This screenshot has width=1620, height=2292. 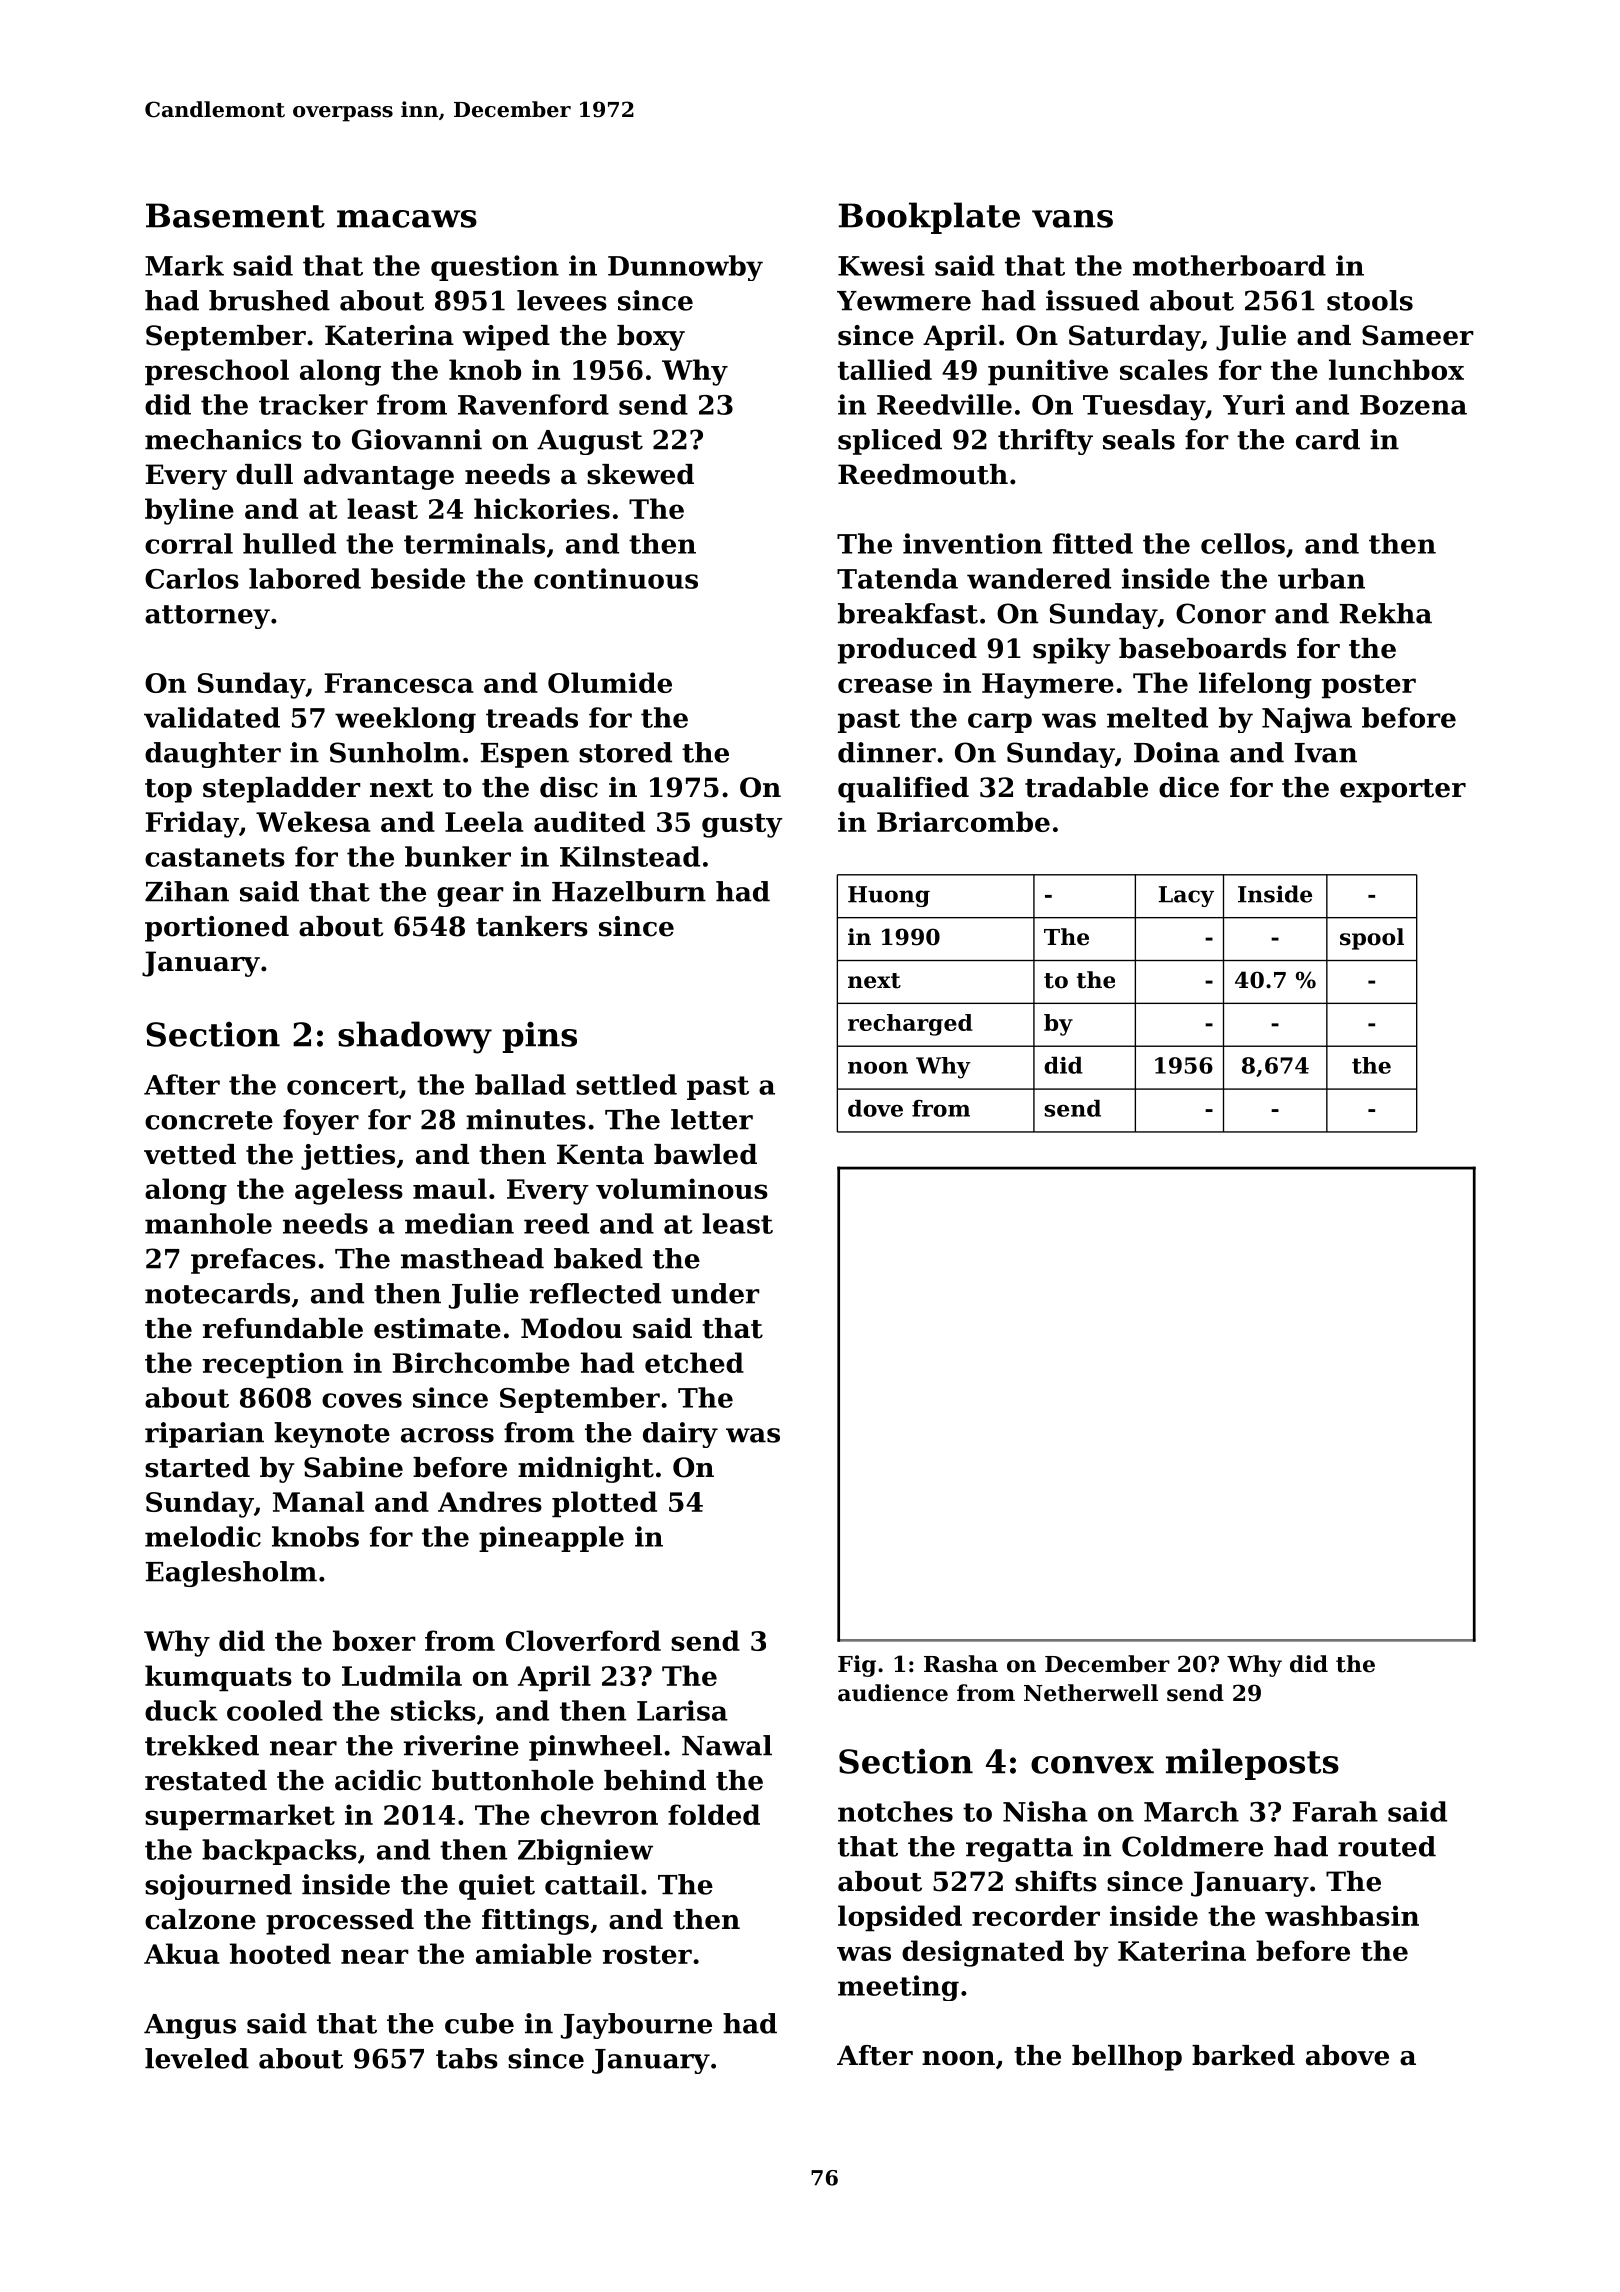 I want to click on tallied, so click(x=885, y=369).
